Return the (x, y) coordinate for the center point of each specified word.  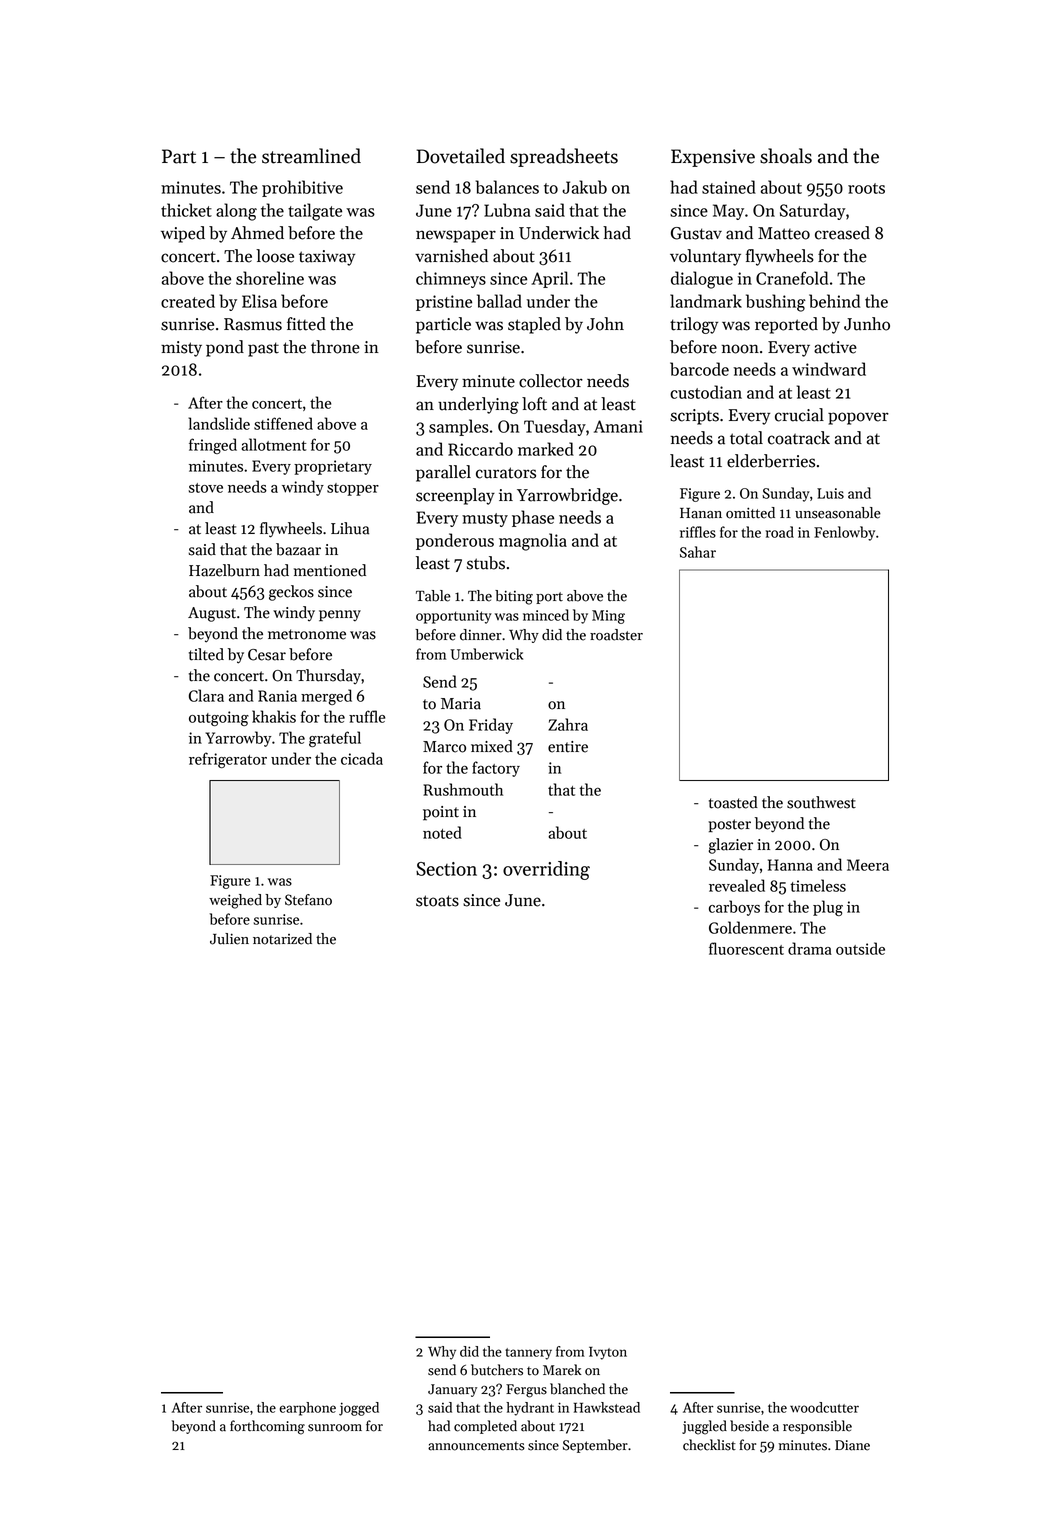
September (595, 1446)
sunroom (335, 1428)
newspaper (456, 236)
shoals (786, 156)
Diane (852, 1445)
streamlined (311, 156)
